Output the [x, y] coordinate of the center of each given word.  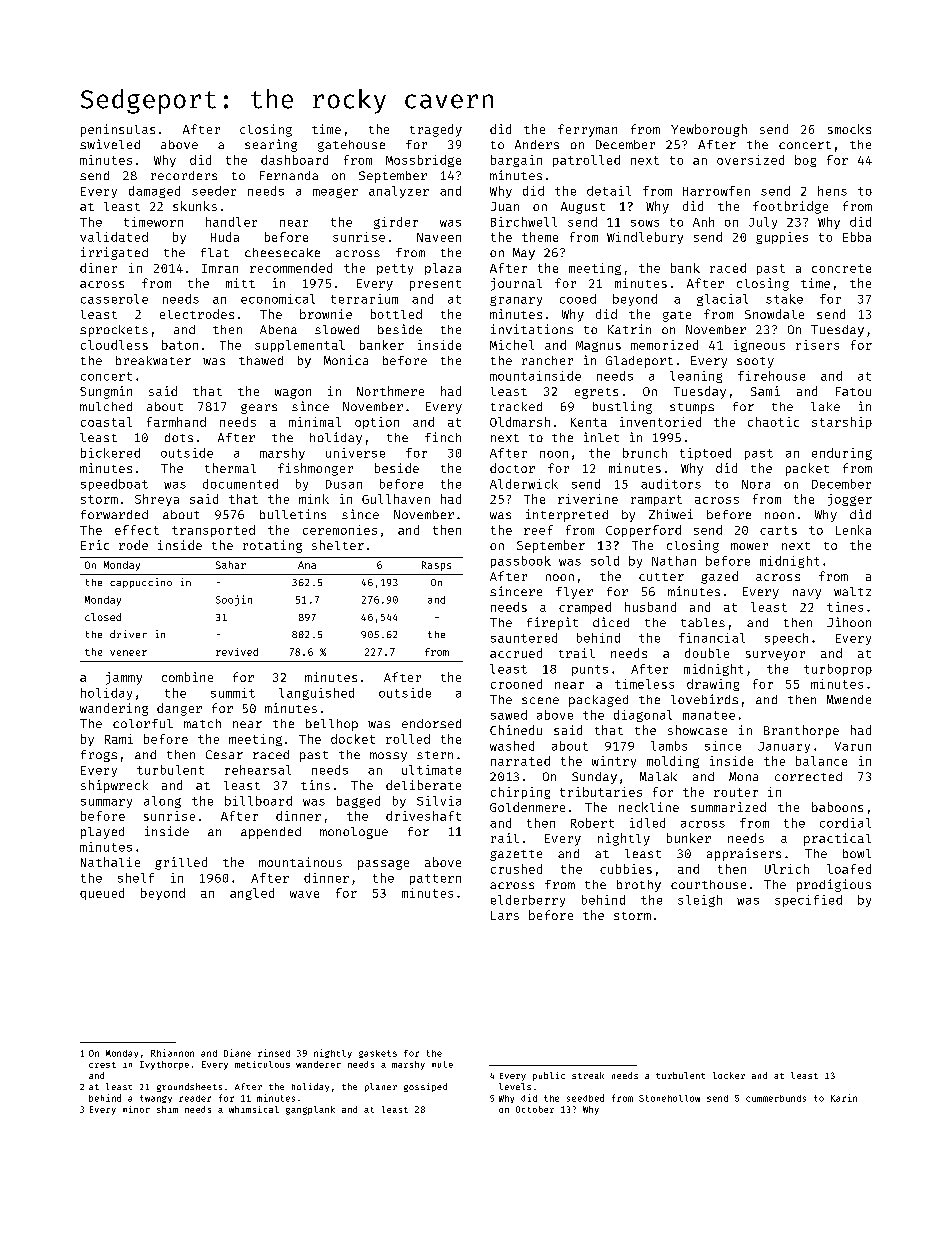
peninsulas [118, 130]
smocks [849, 129]
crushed [516, 869]
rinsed [274, 1053]
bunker [689, 838]
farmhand [176, 422]
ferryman [587, 130]
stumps [692, 408]
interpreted [567, 515]
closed [103, 617]
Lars [505, 915]
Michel [512, 345]
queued [102, 894]
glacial [722, 300]
